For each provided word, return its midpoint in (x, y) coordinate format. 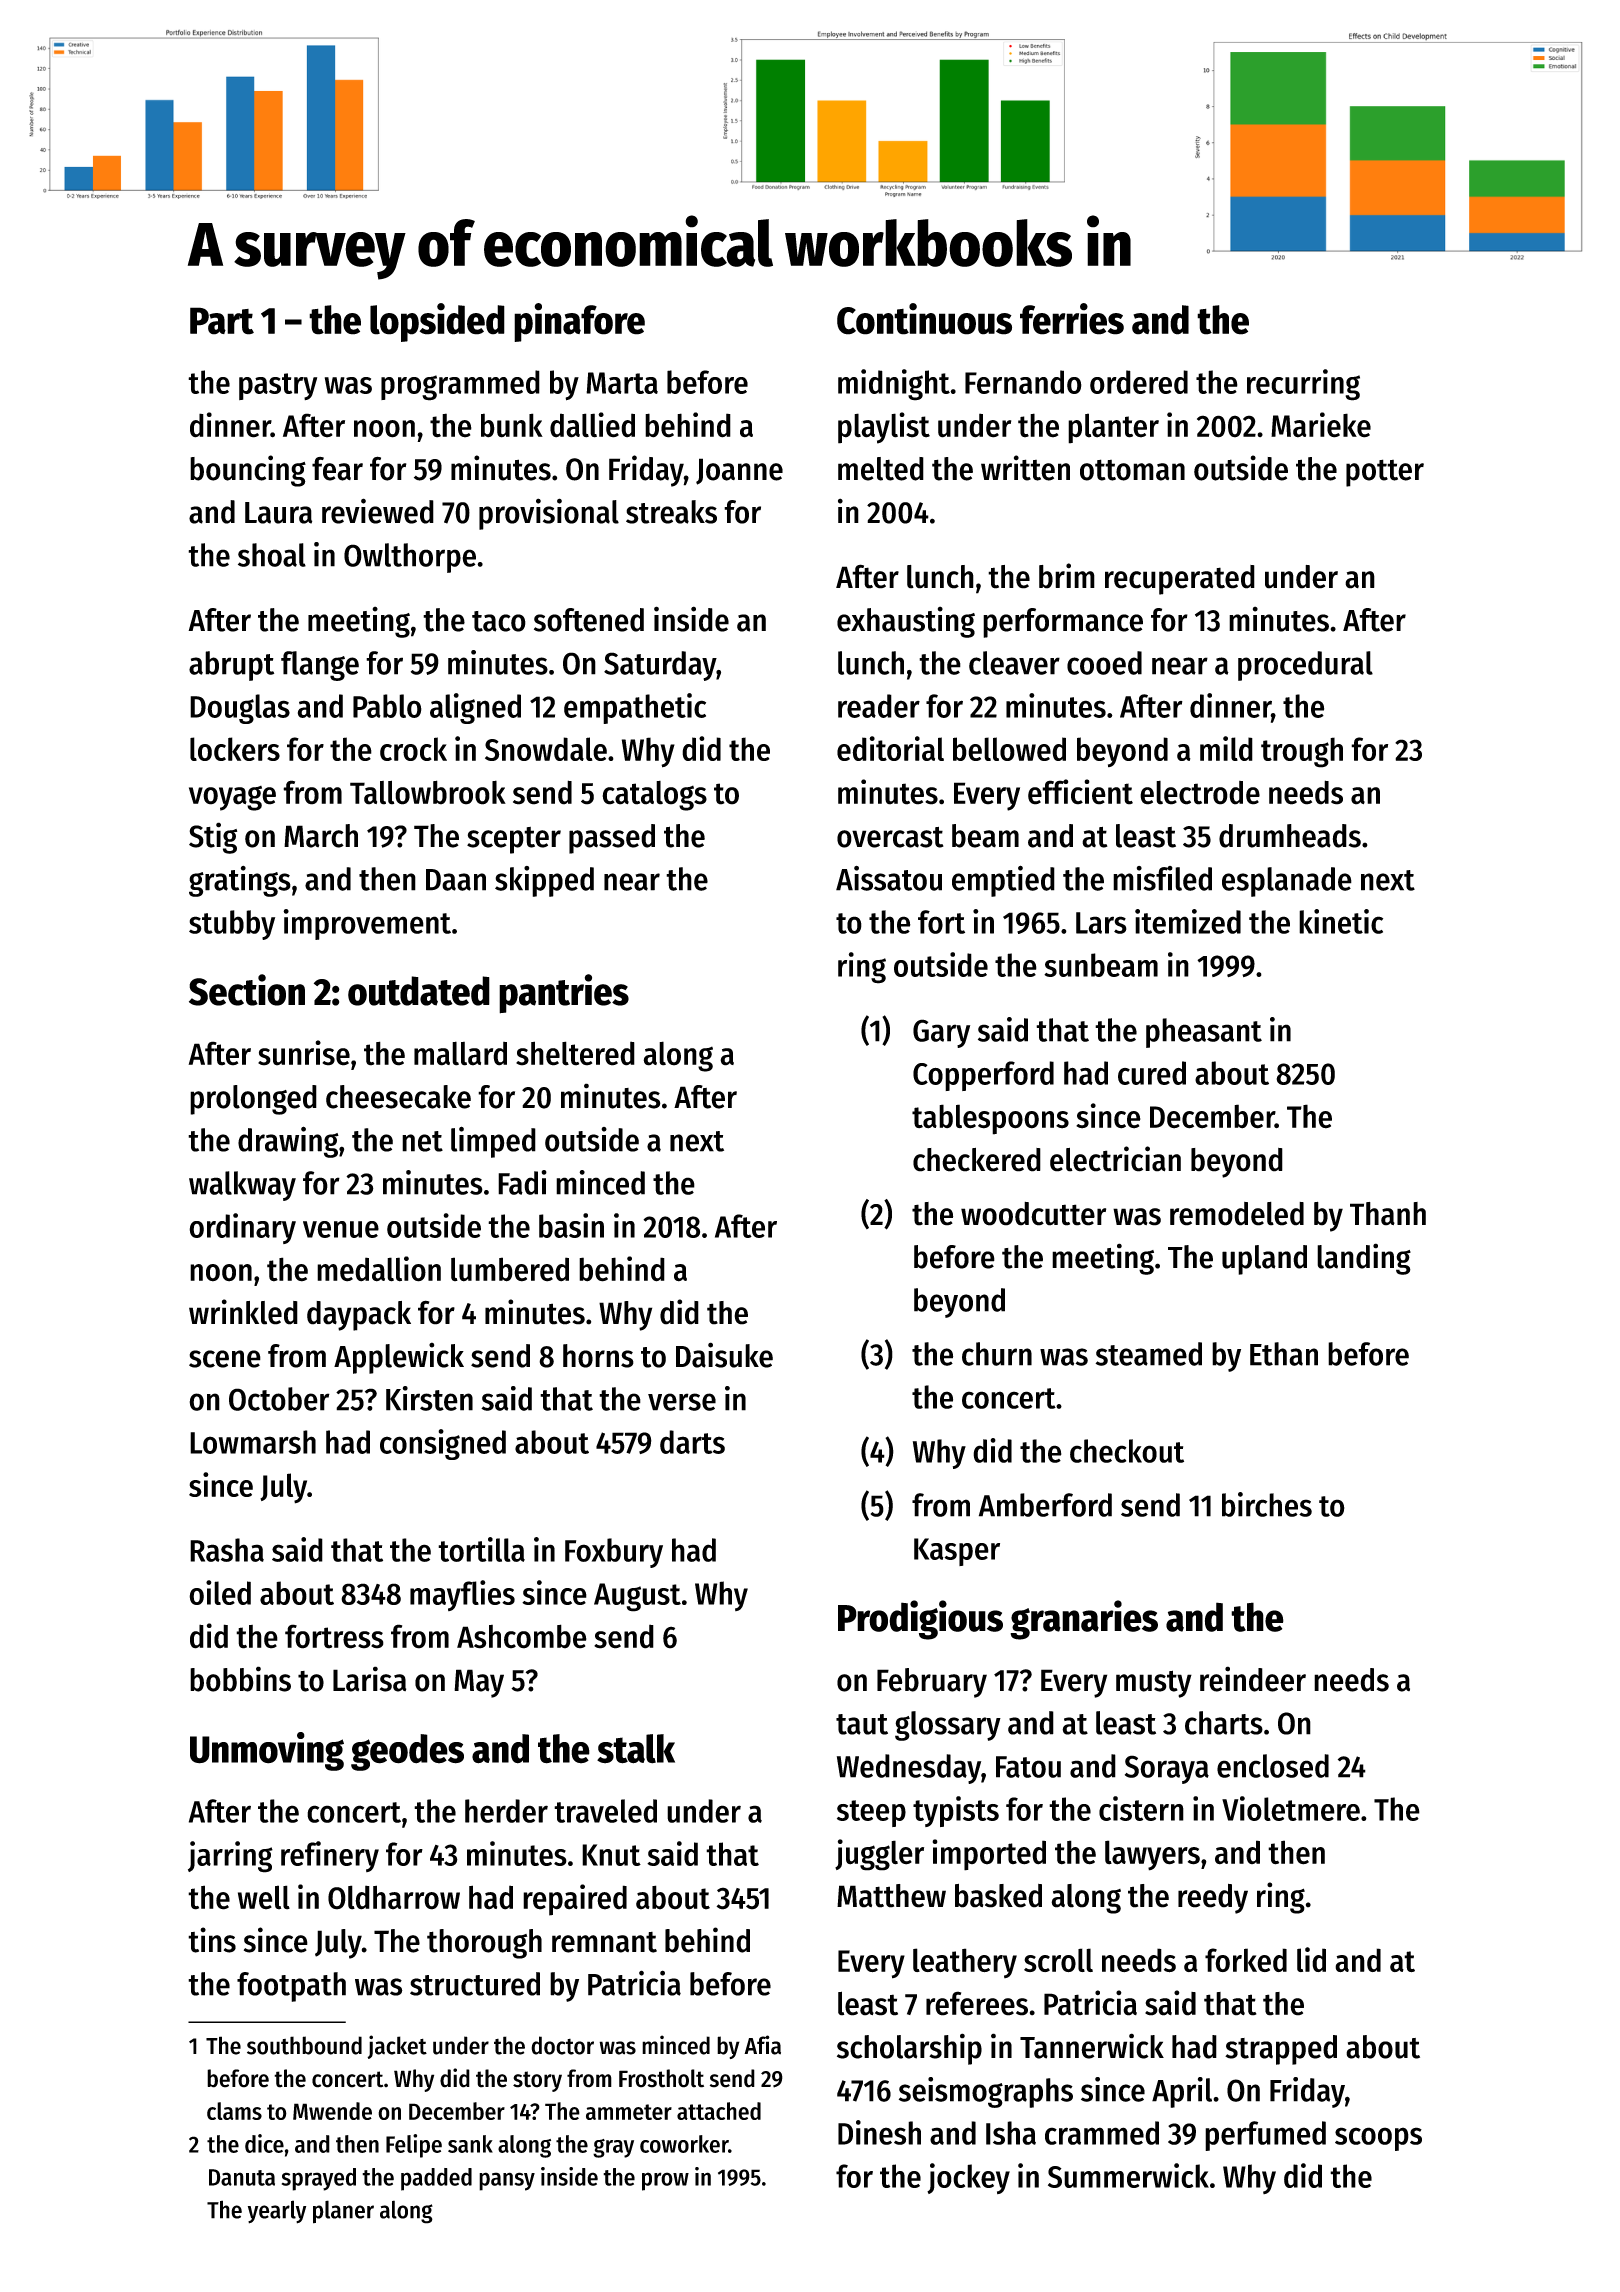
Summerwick (1128, 2175)
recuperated (1180, 580)
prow (665, 2181)
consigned (443, 1444)
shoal (272, 555)
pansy (507, 2181)
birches (1267, 1504)
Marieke (1321, 425)
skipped (544, 881)
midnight (894, 385)
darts (692, 1442)
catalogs (654, 796)
